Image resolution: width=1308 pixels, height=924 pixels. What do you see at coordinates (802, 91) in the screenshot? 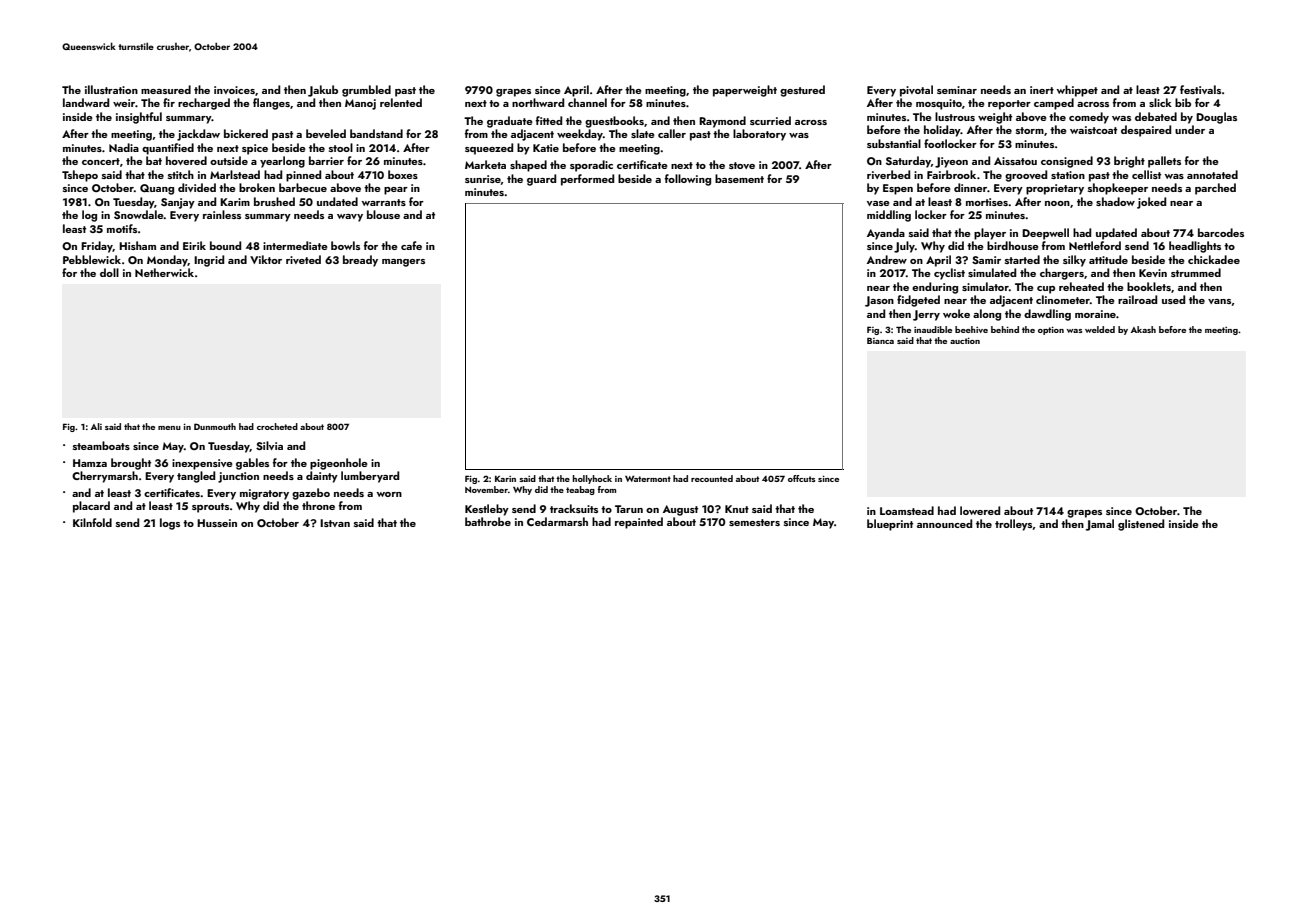
I see `gestured` at bounding box center [802, 91].
